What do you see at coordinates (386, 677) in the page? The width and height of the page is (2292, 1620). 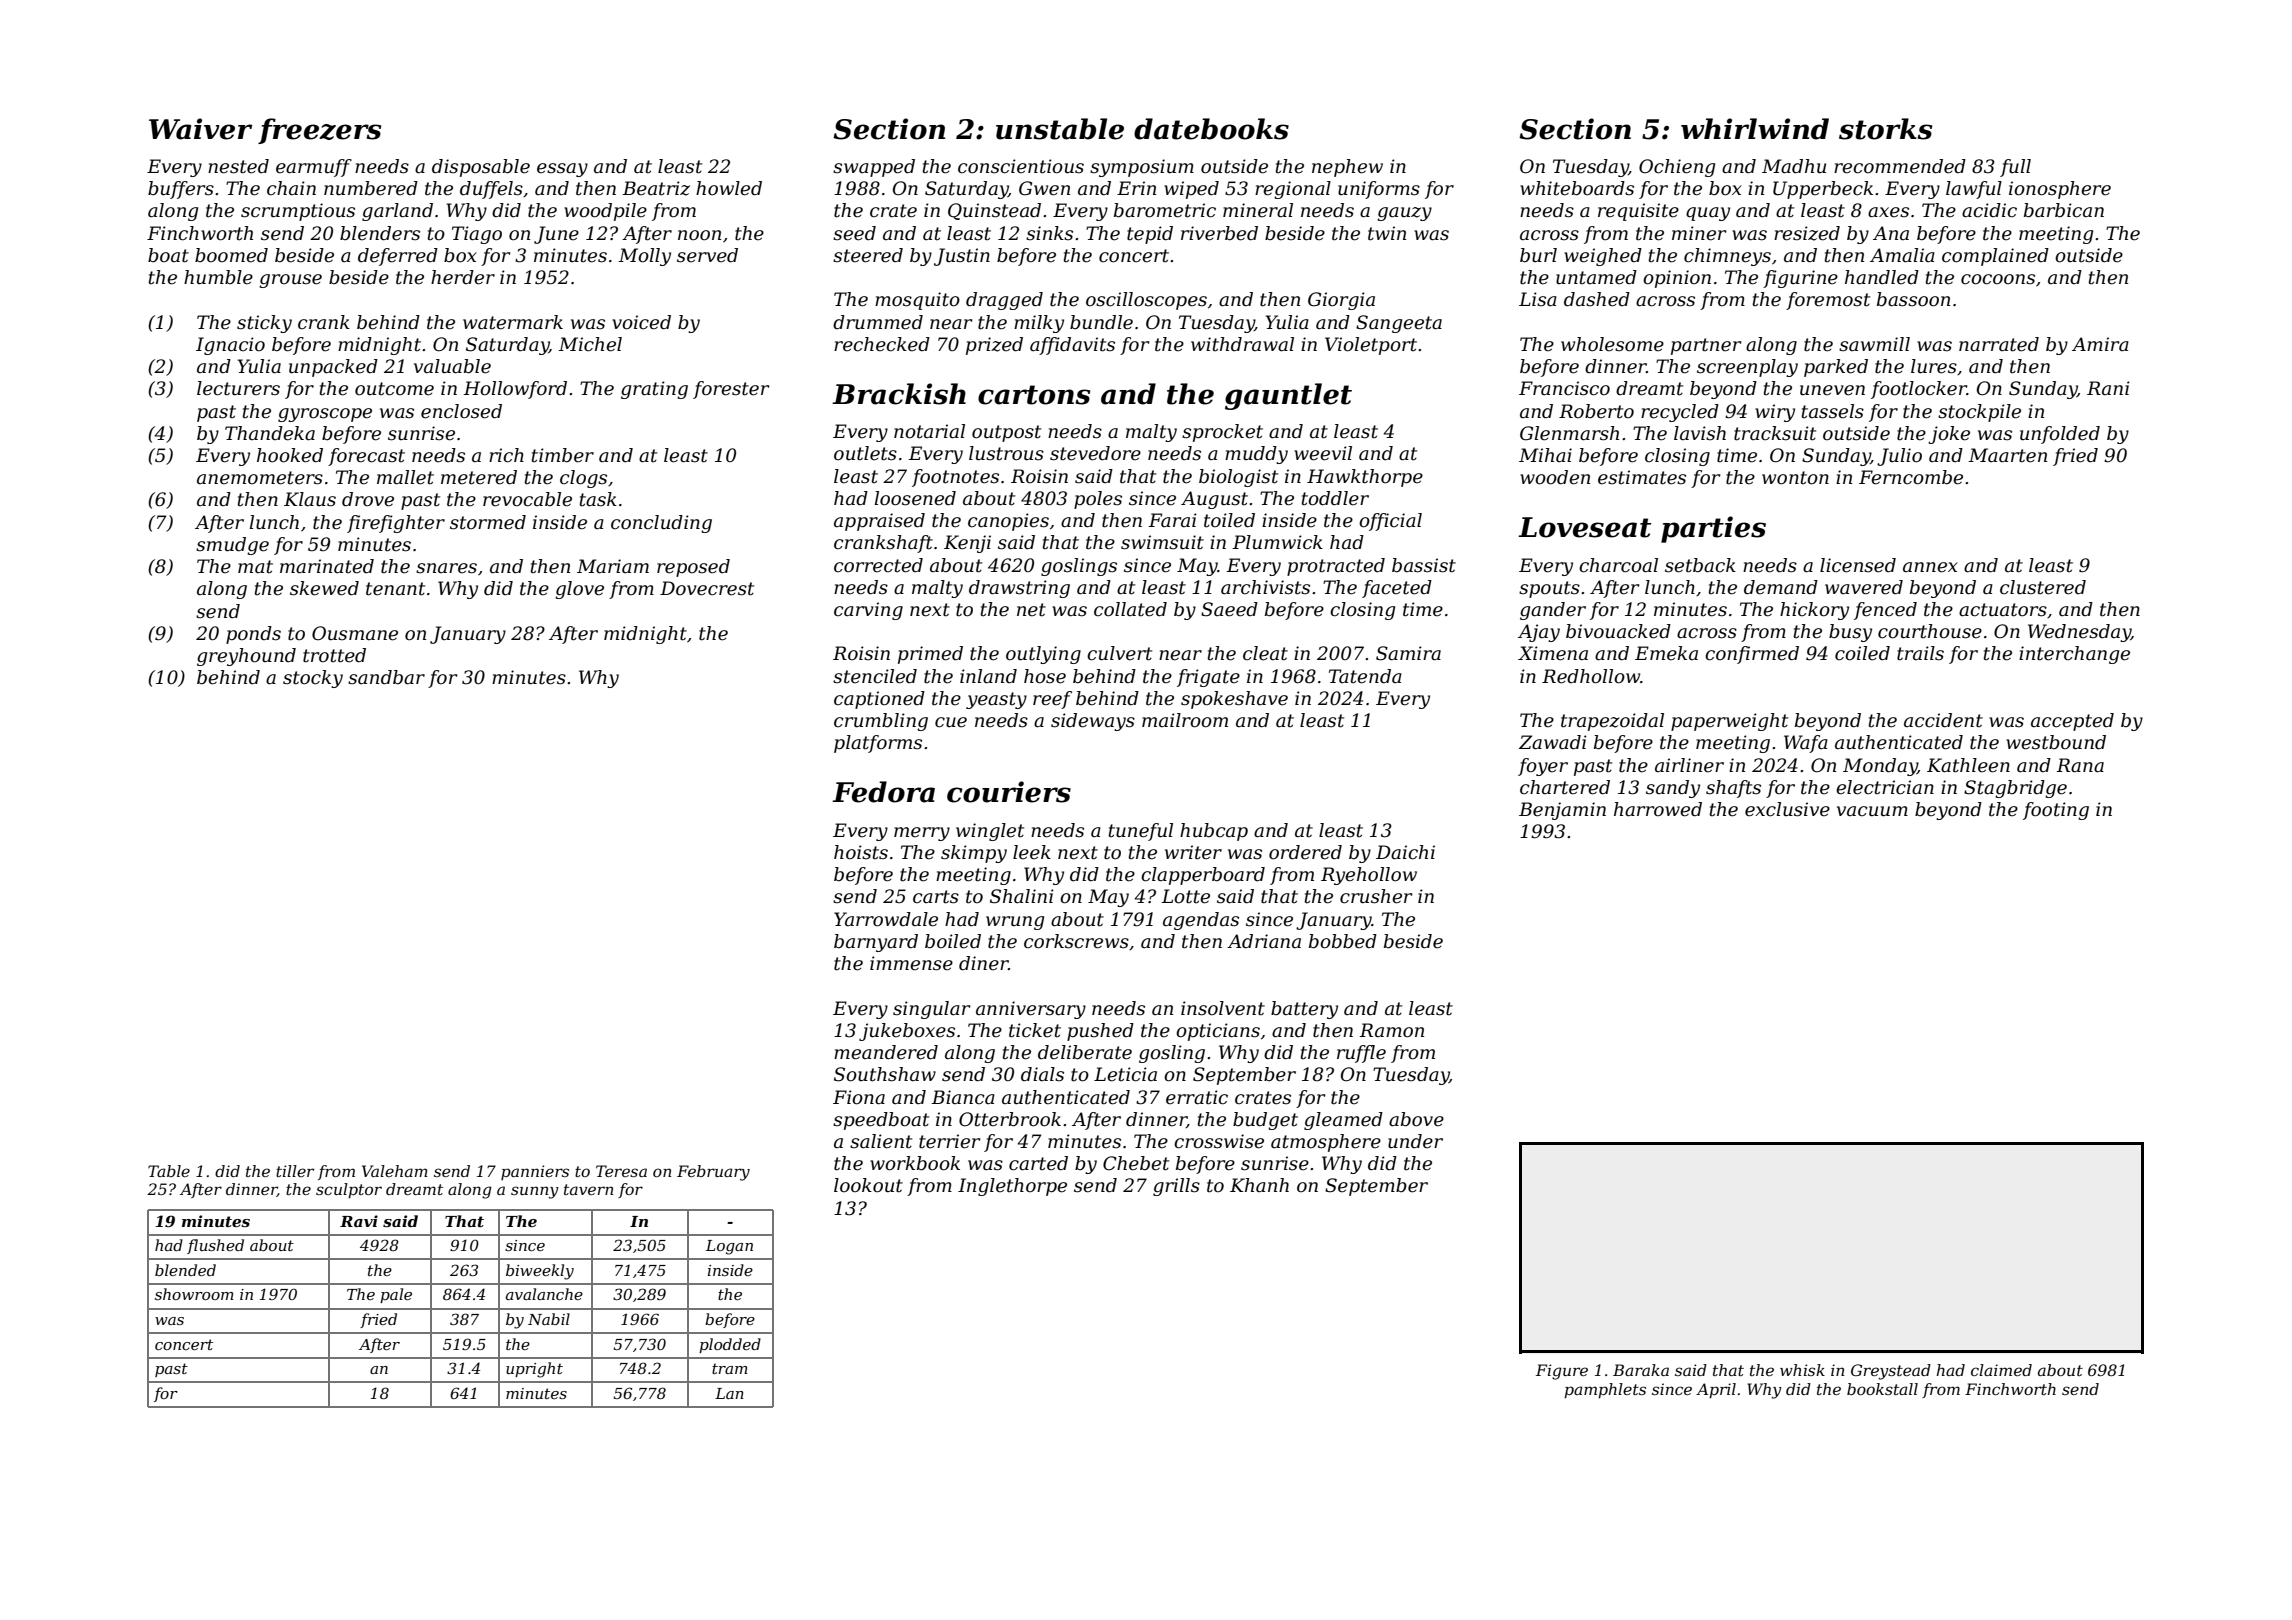 I see `sandbar` at bounding box center [386, 677].
